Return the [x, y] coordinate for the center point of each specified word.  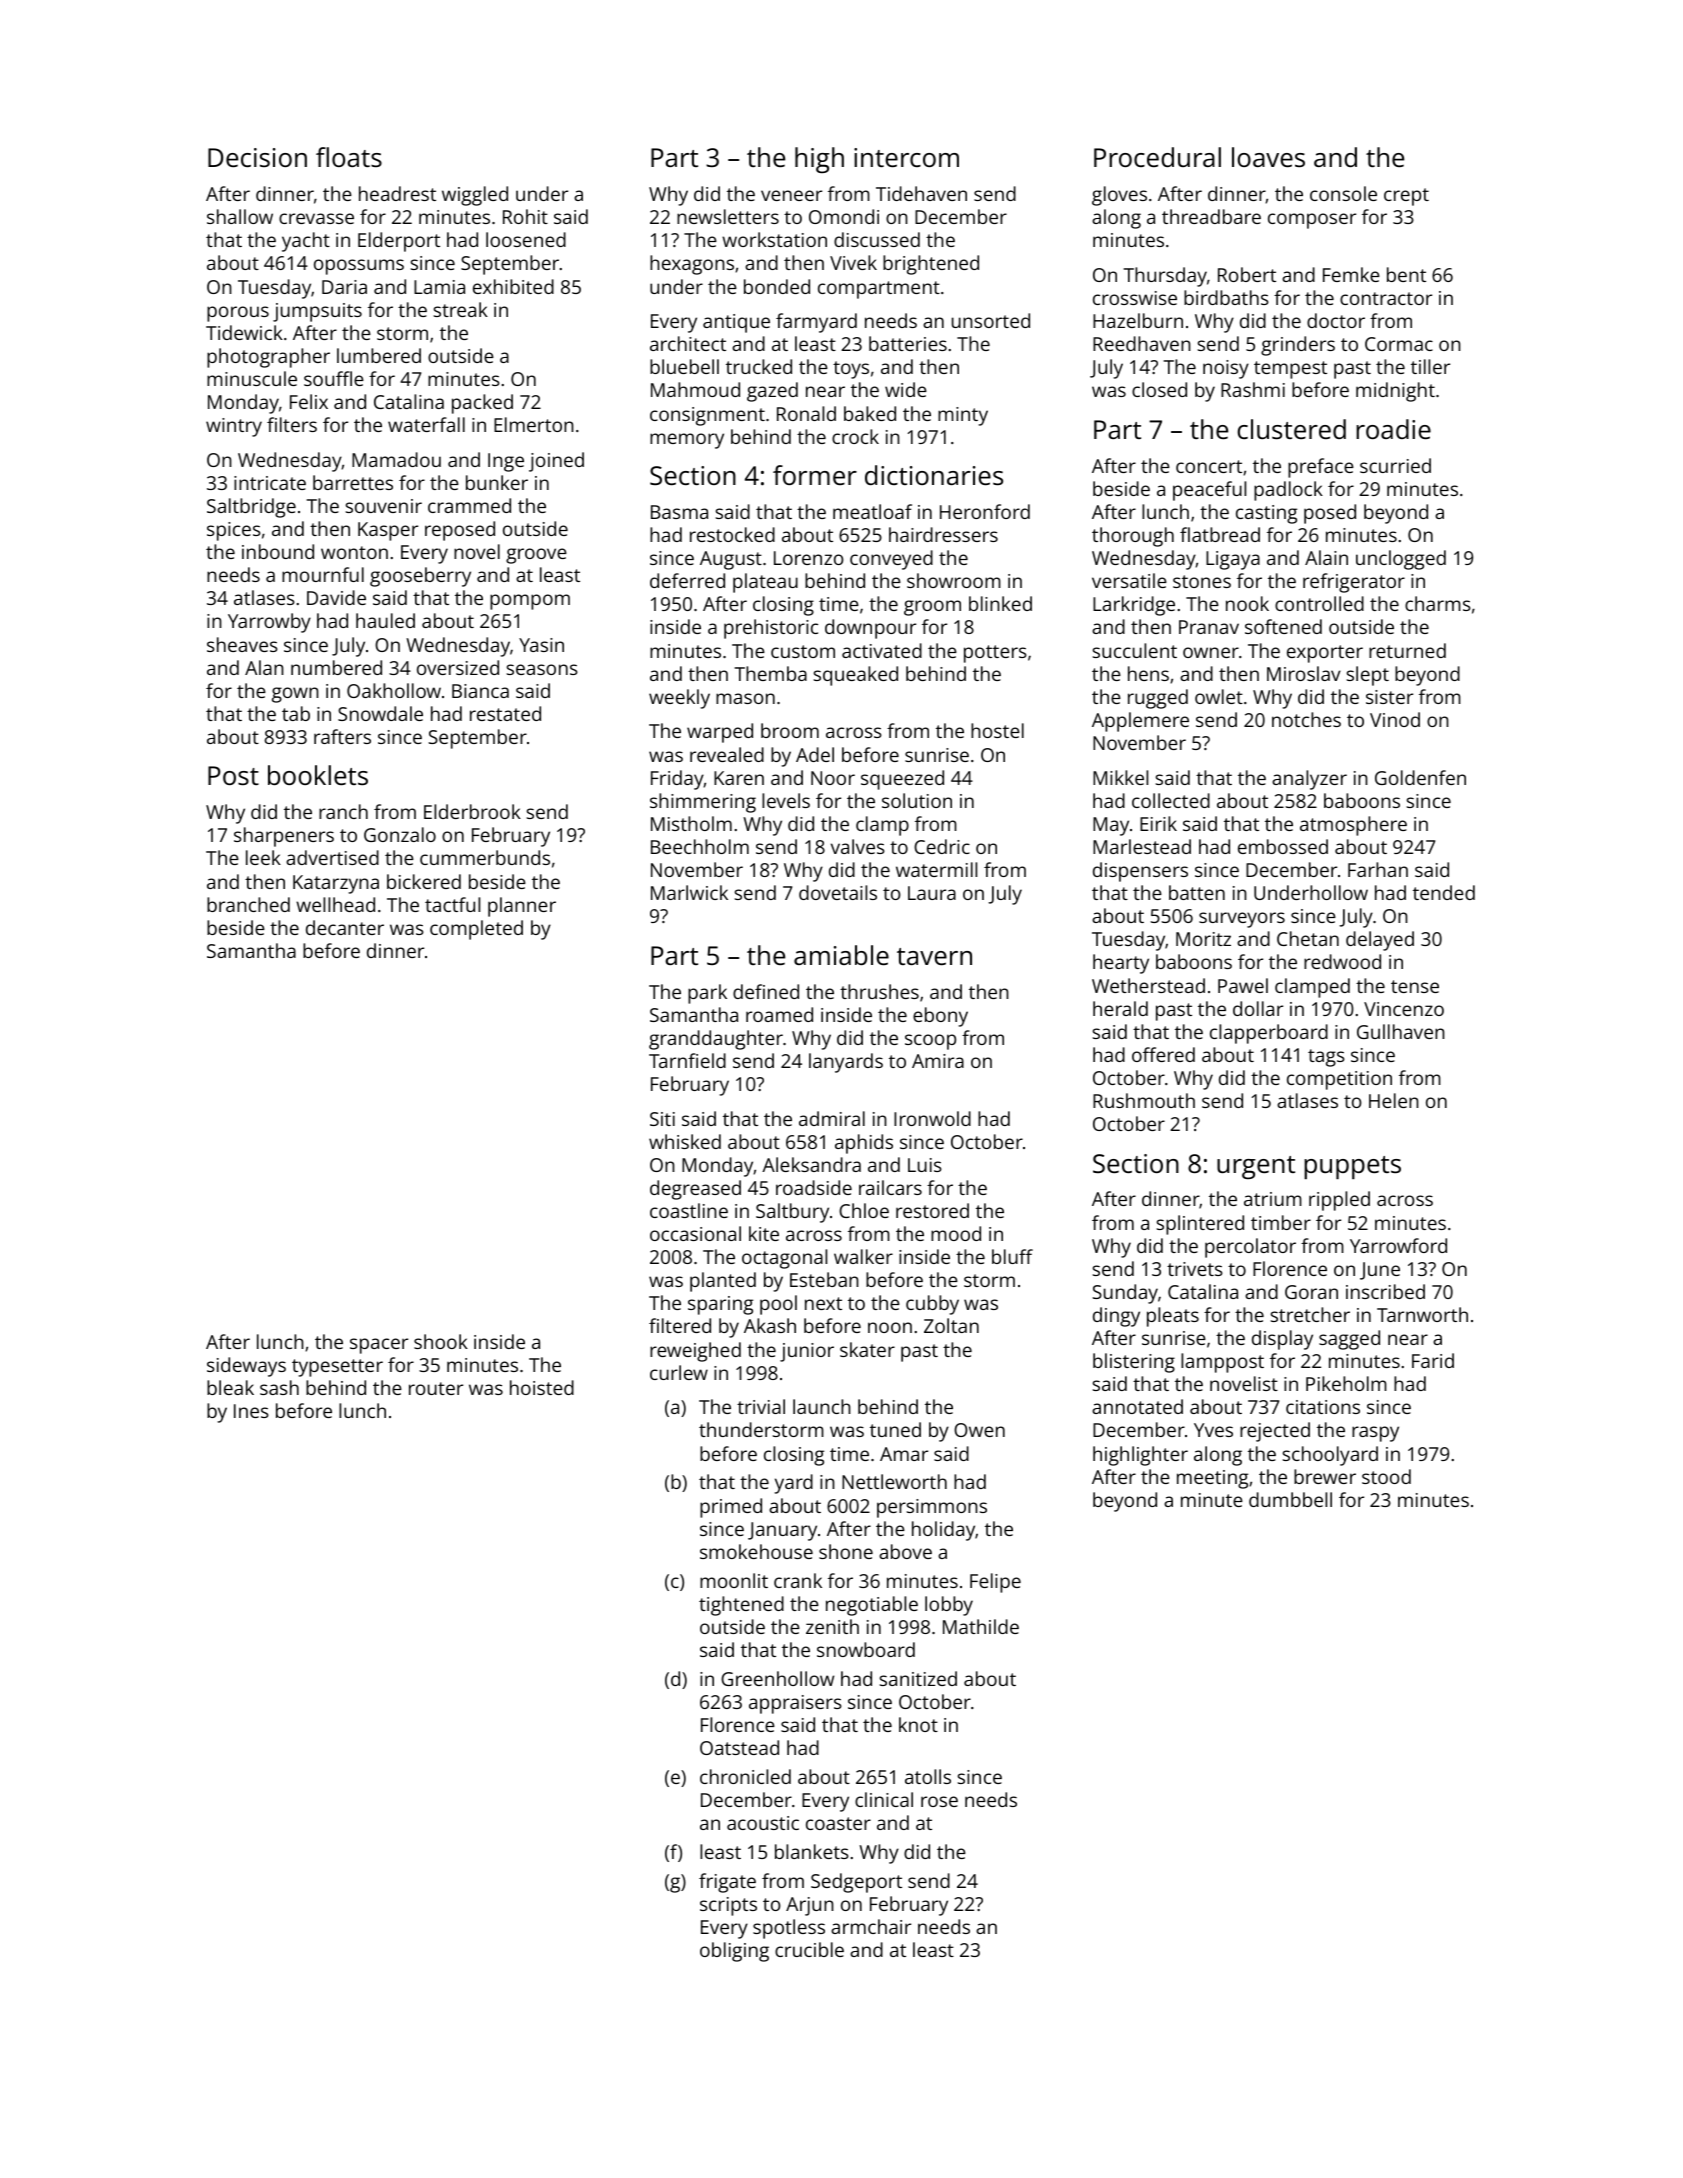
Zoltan [951, 1325]
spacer [379, 1346]
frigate [727, 1883]
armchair [871, 1926]
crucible [809, 1949]
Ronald [806, 413]
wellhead [335, 904]
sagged [1349, 1340]
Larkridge [1134, 606]
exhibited [513, 286]
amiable [841, 955]
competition [1339, 1080]
